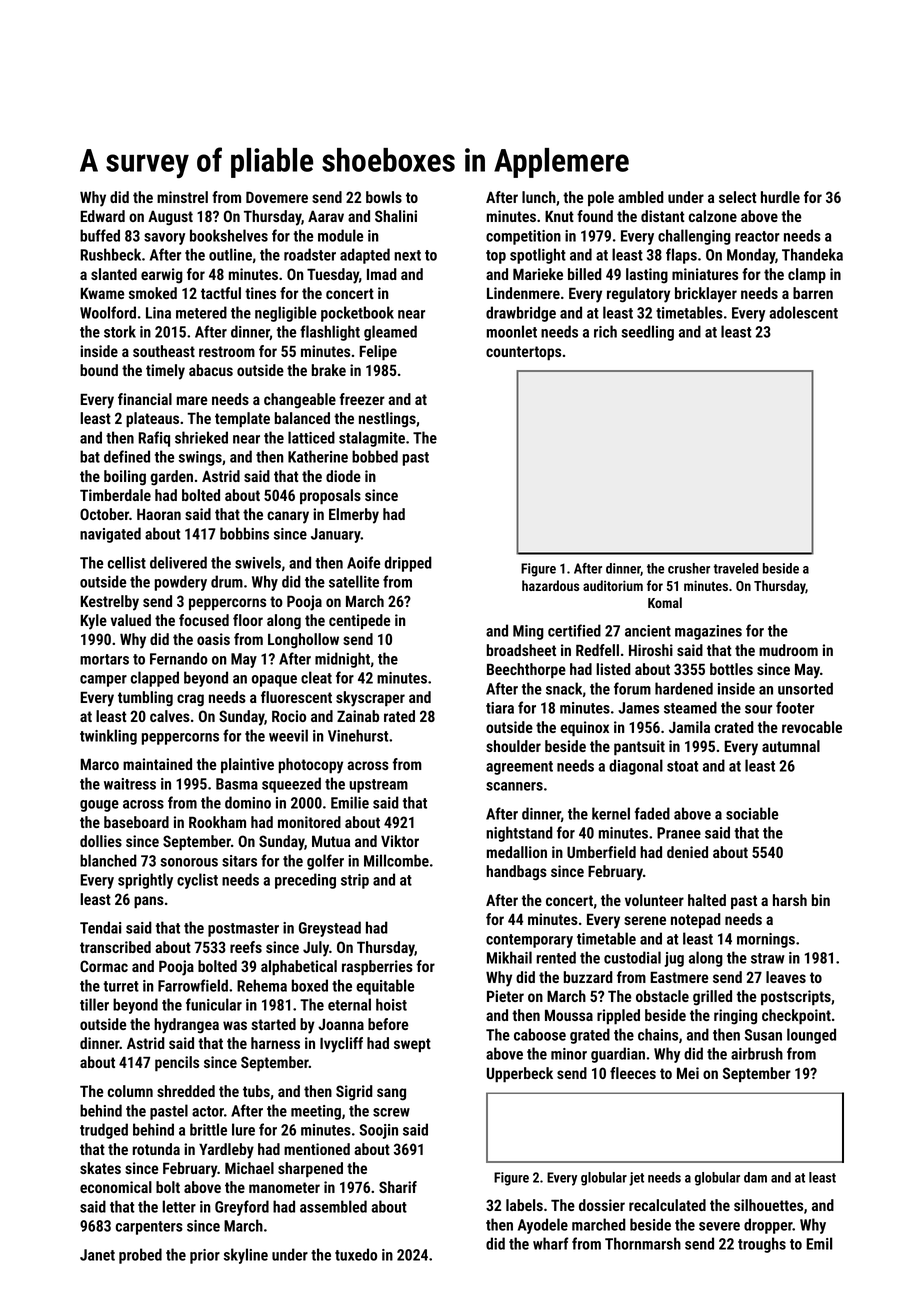 The width and height of the screenshot is (924, 1314). Describe the element at coordinates (246, 1256) in the screenshot. I see `skyline` at that location.
